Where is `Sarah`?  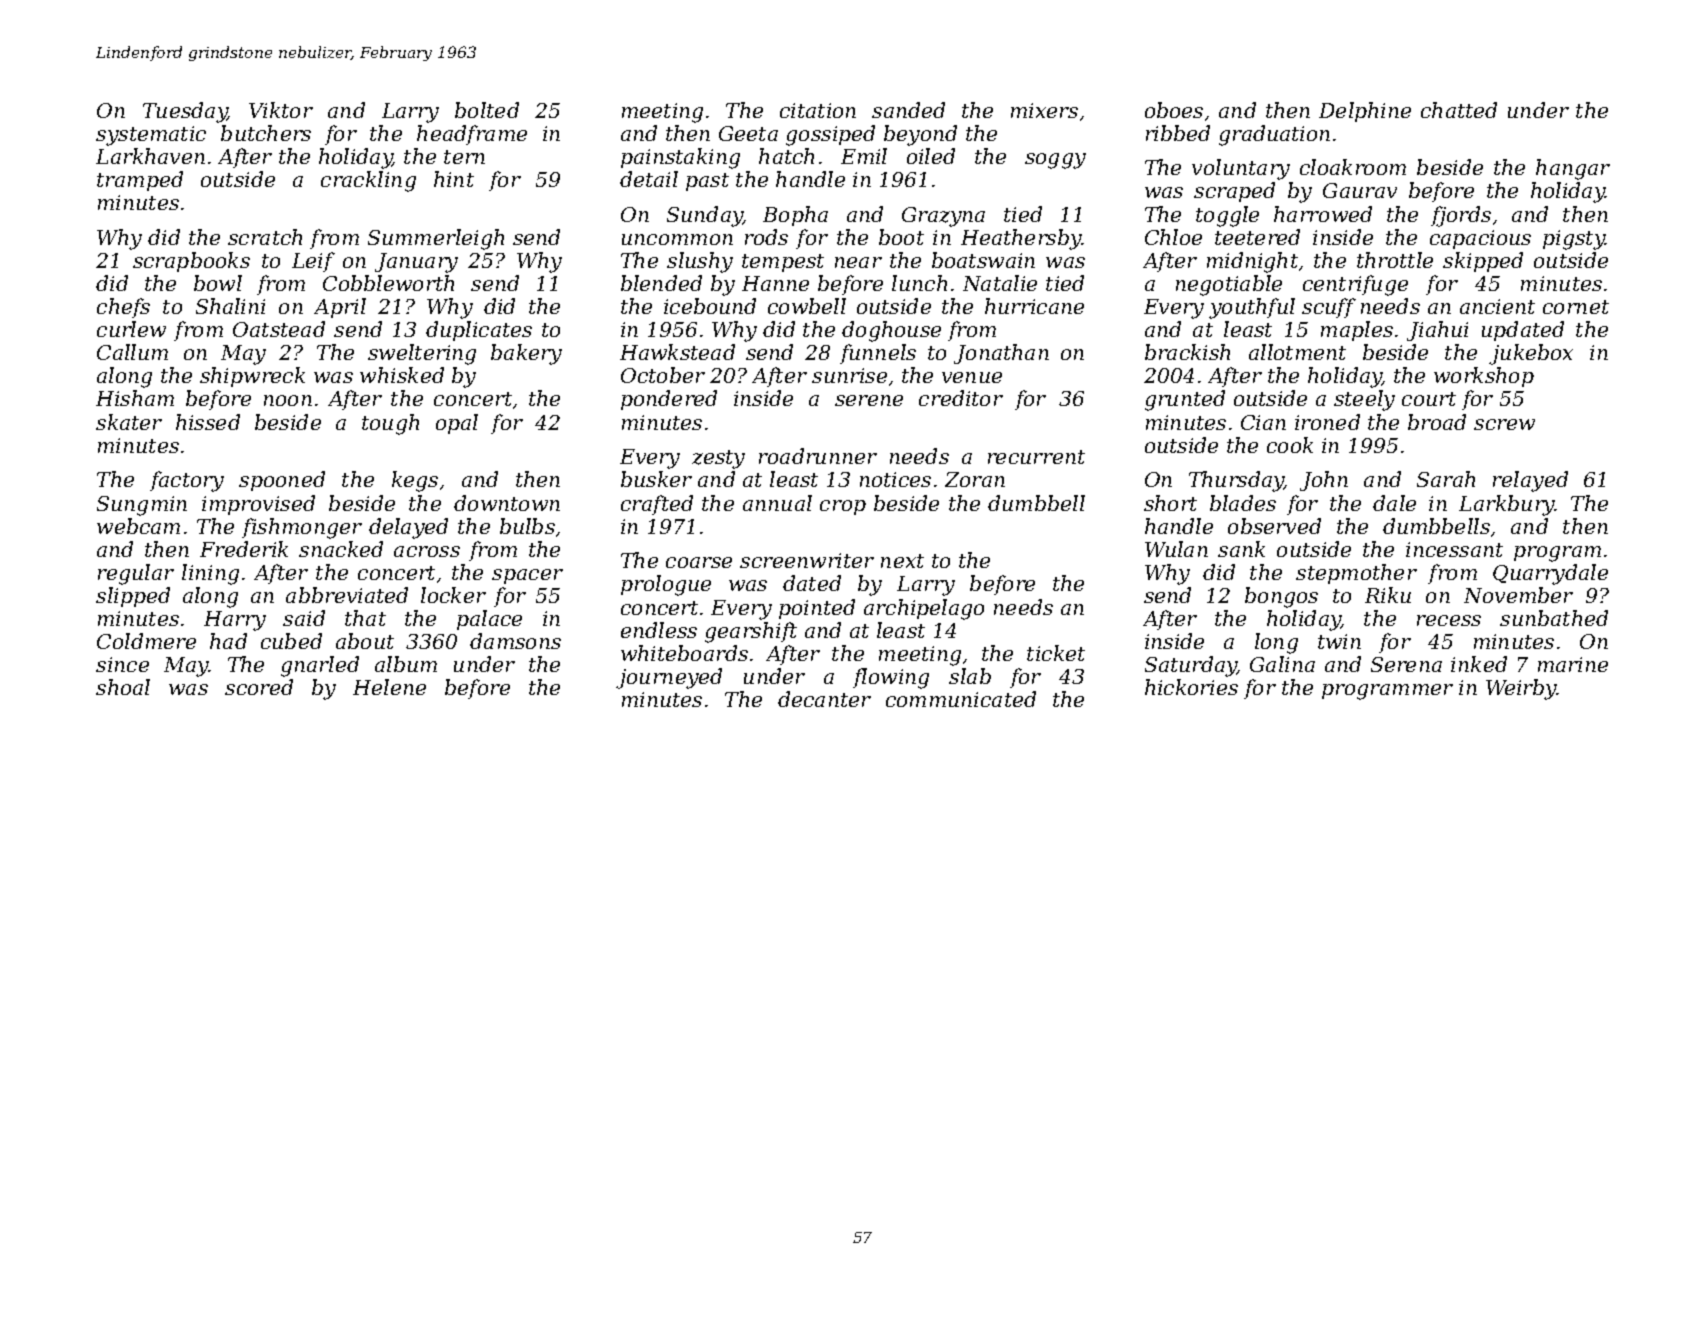
Sarah is located at coordinates (1446, 479).
